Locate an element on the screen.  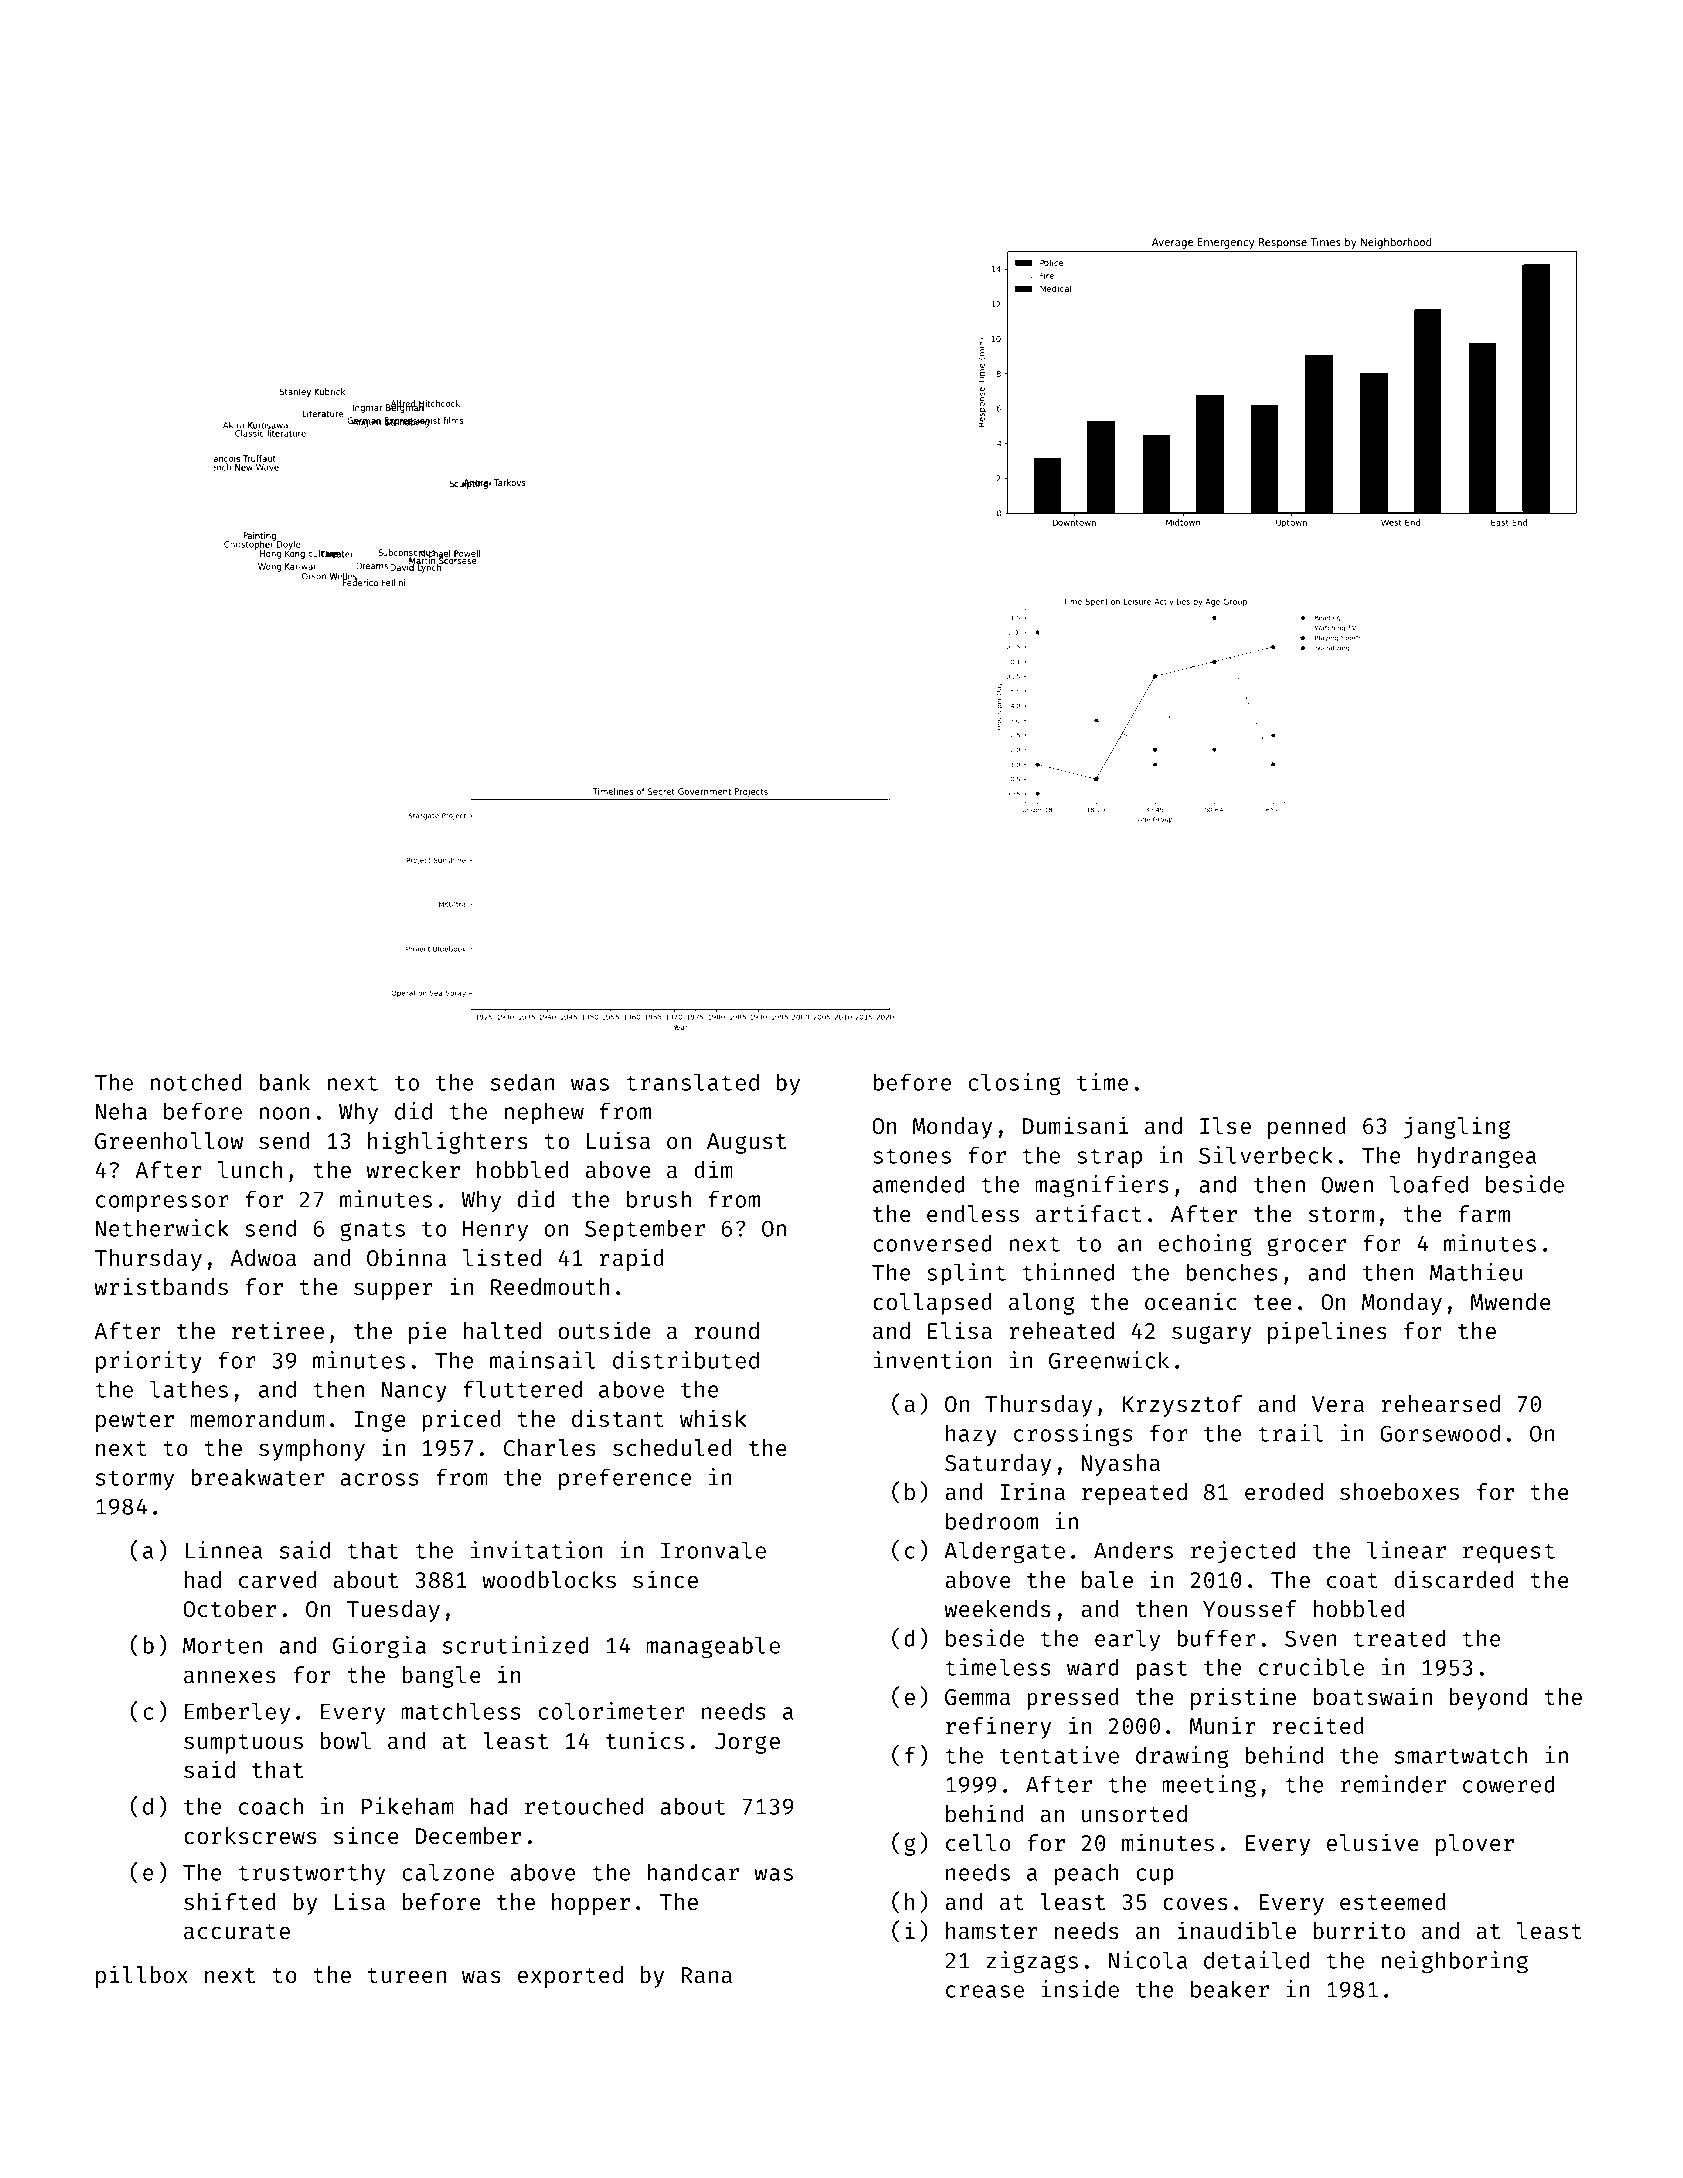
Ilse is located at coordinates (1225, 1125).
